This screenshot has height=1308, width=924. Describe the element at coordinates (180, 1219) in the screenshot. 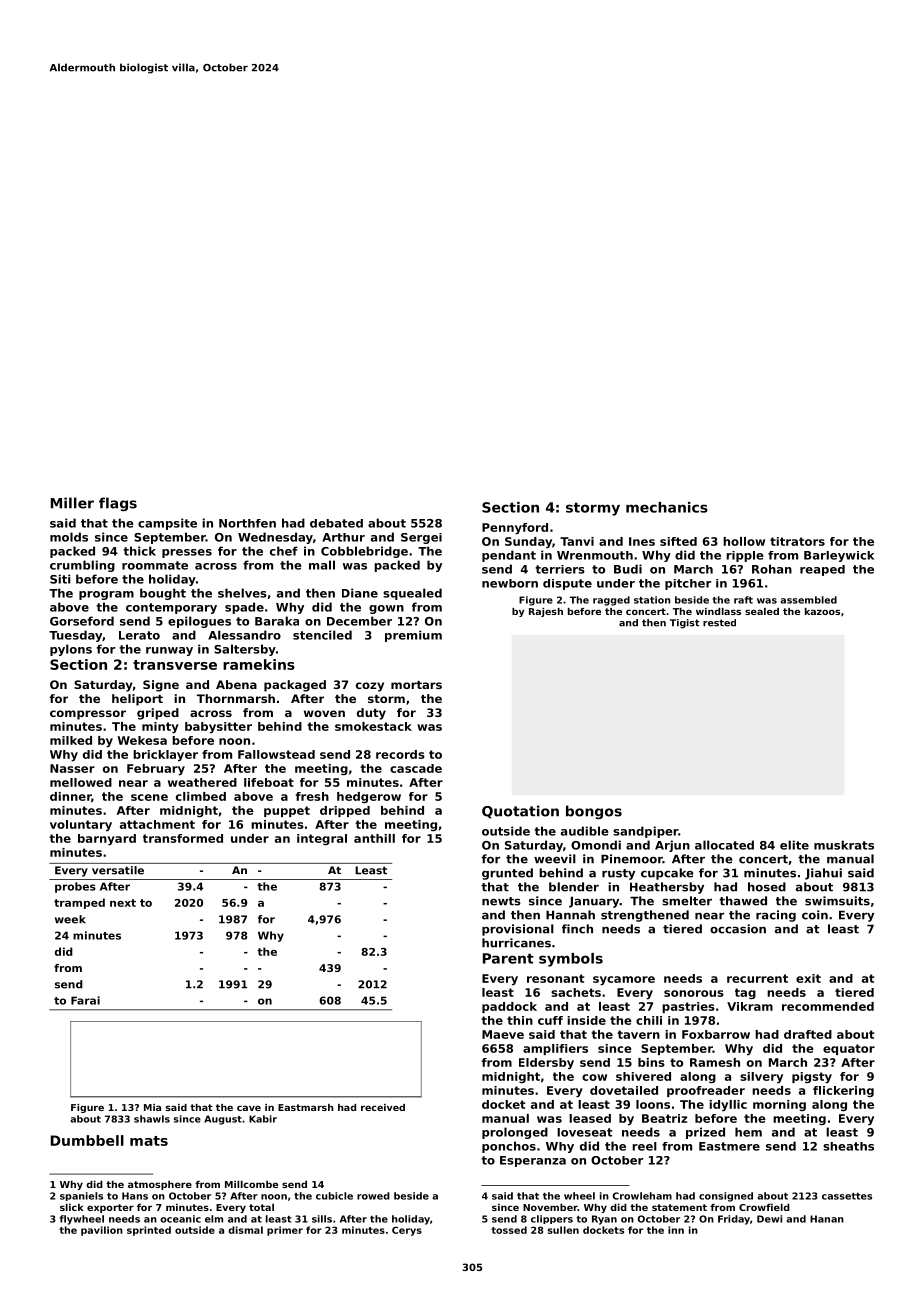

I see `oceanic` at that location.
